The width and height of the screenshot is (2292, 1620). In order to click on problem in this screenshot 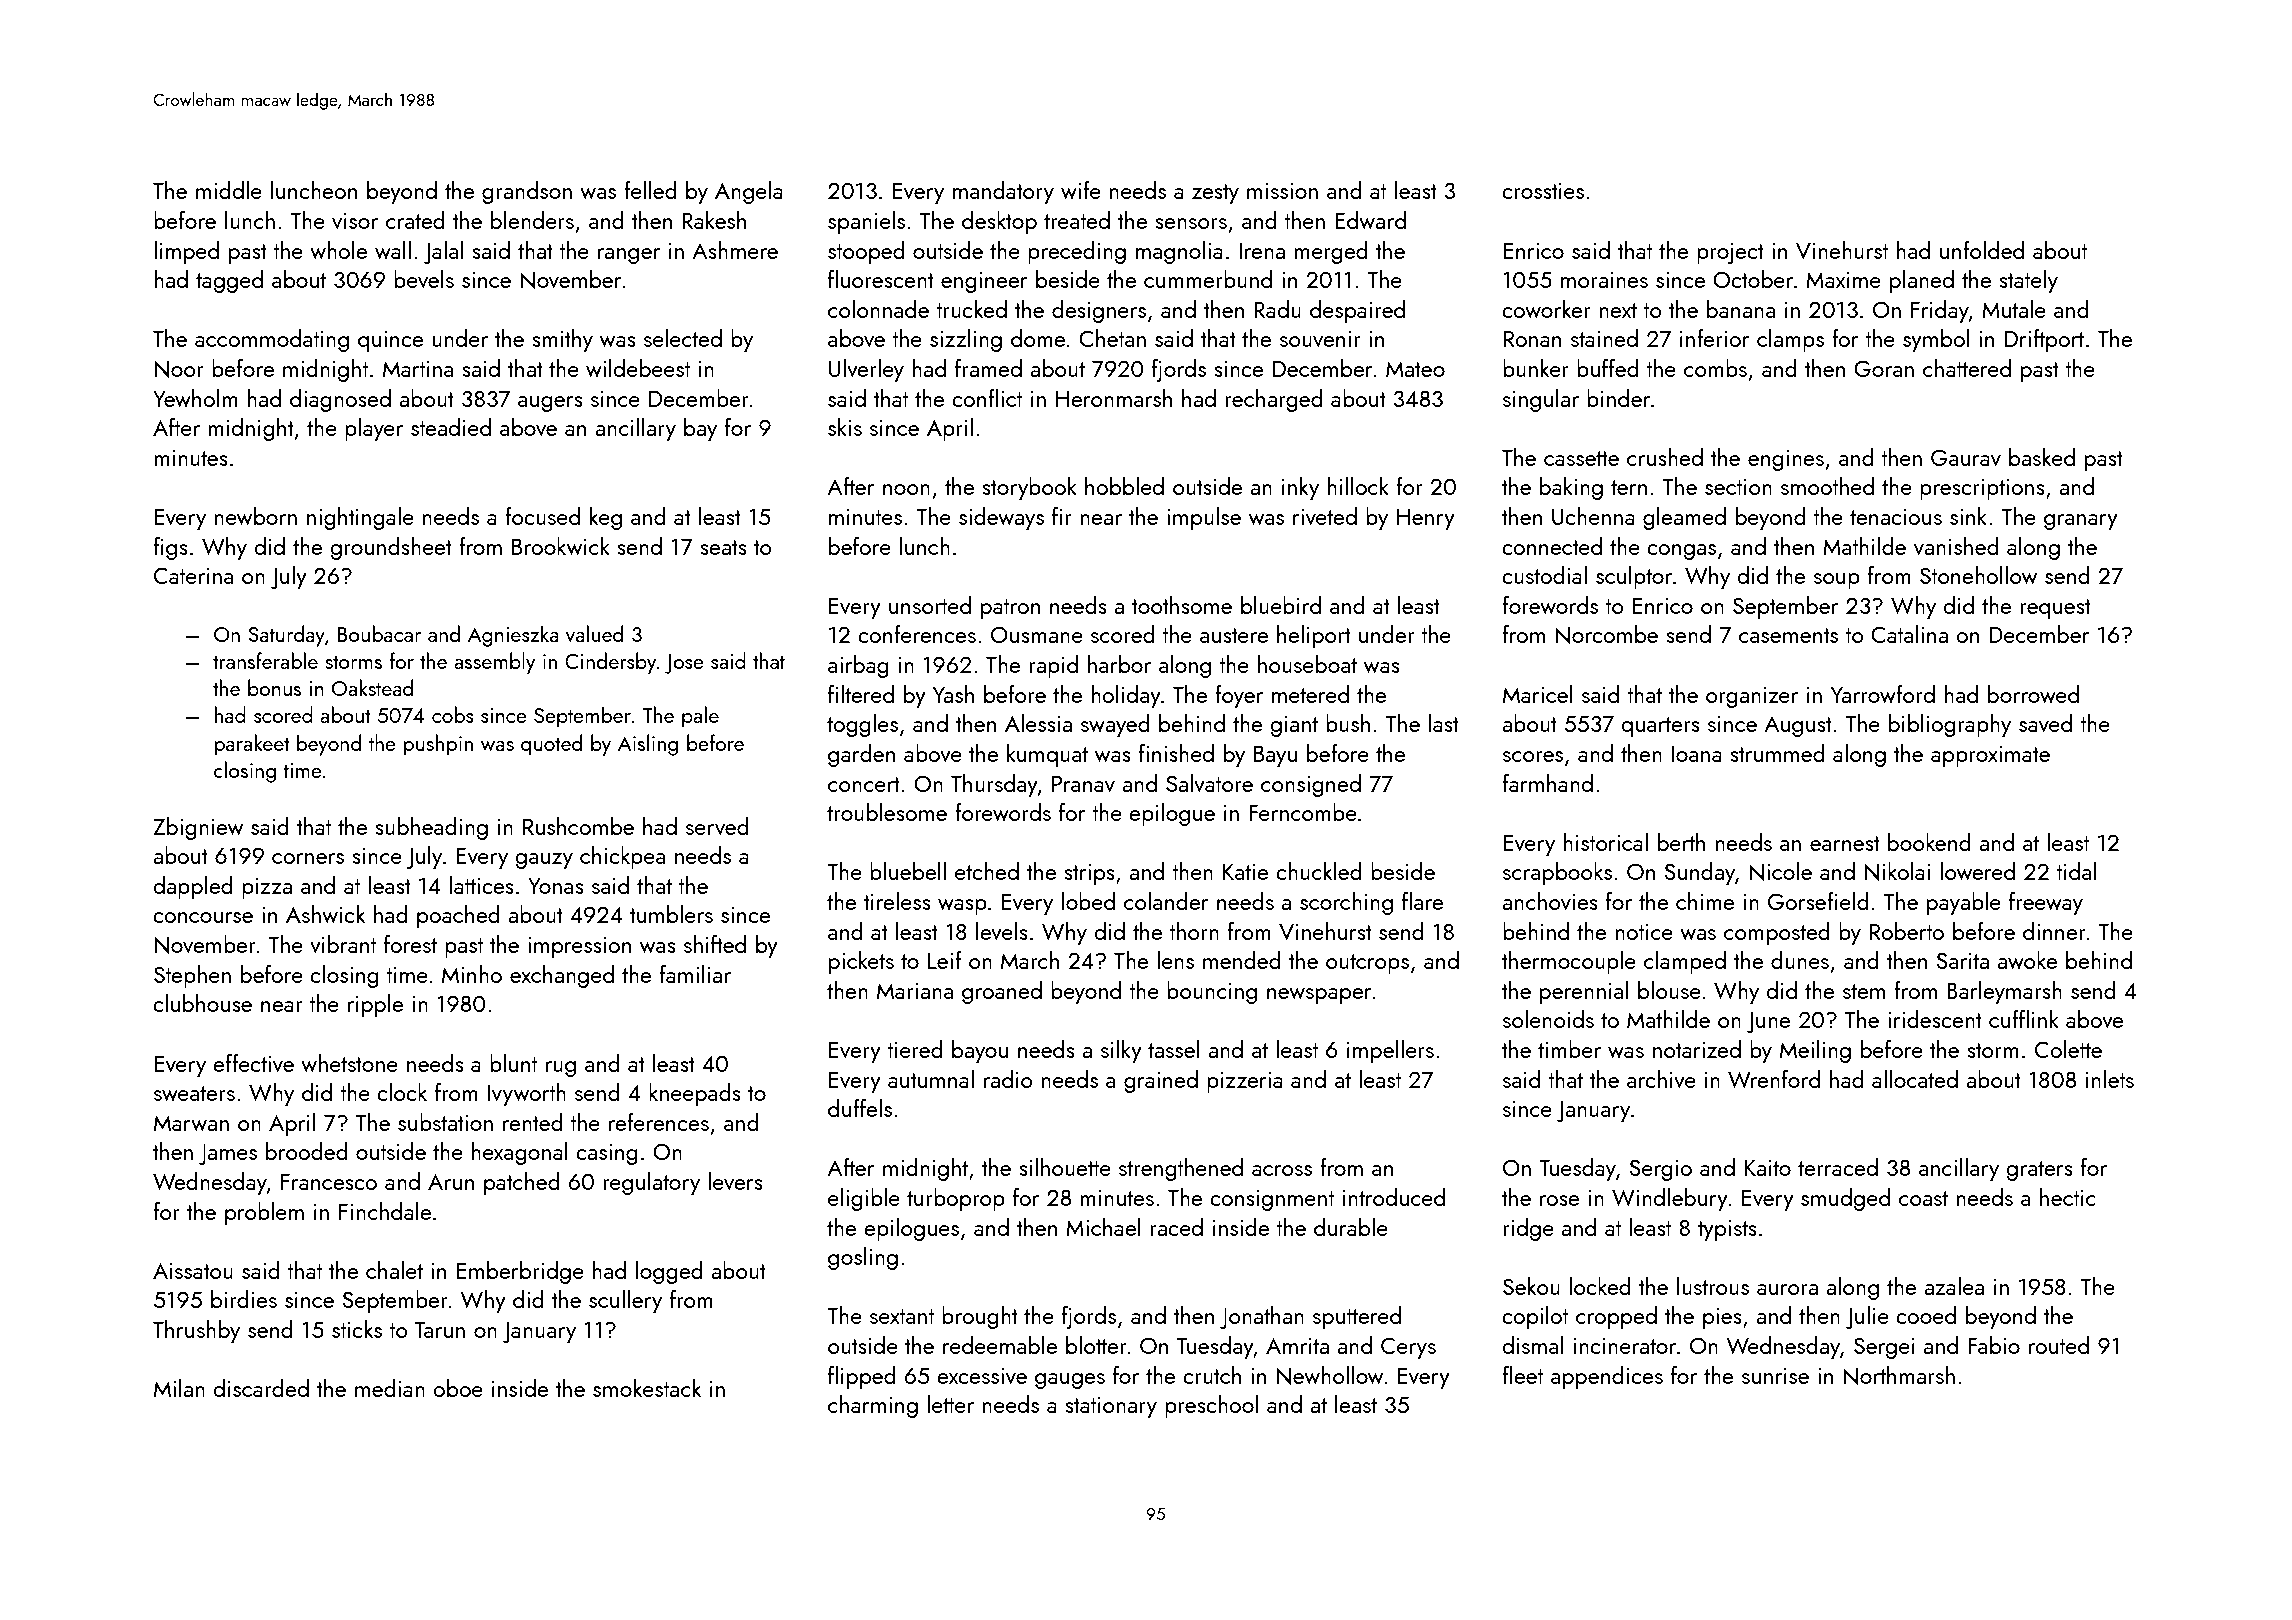, I will do `click(264, 1213)`.
